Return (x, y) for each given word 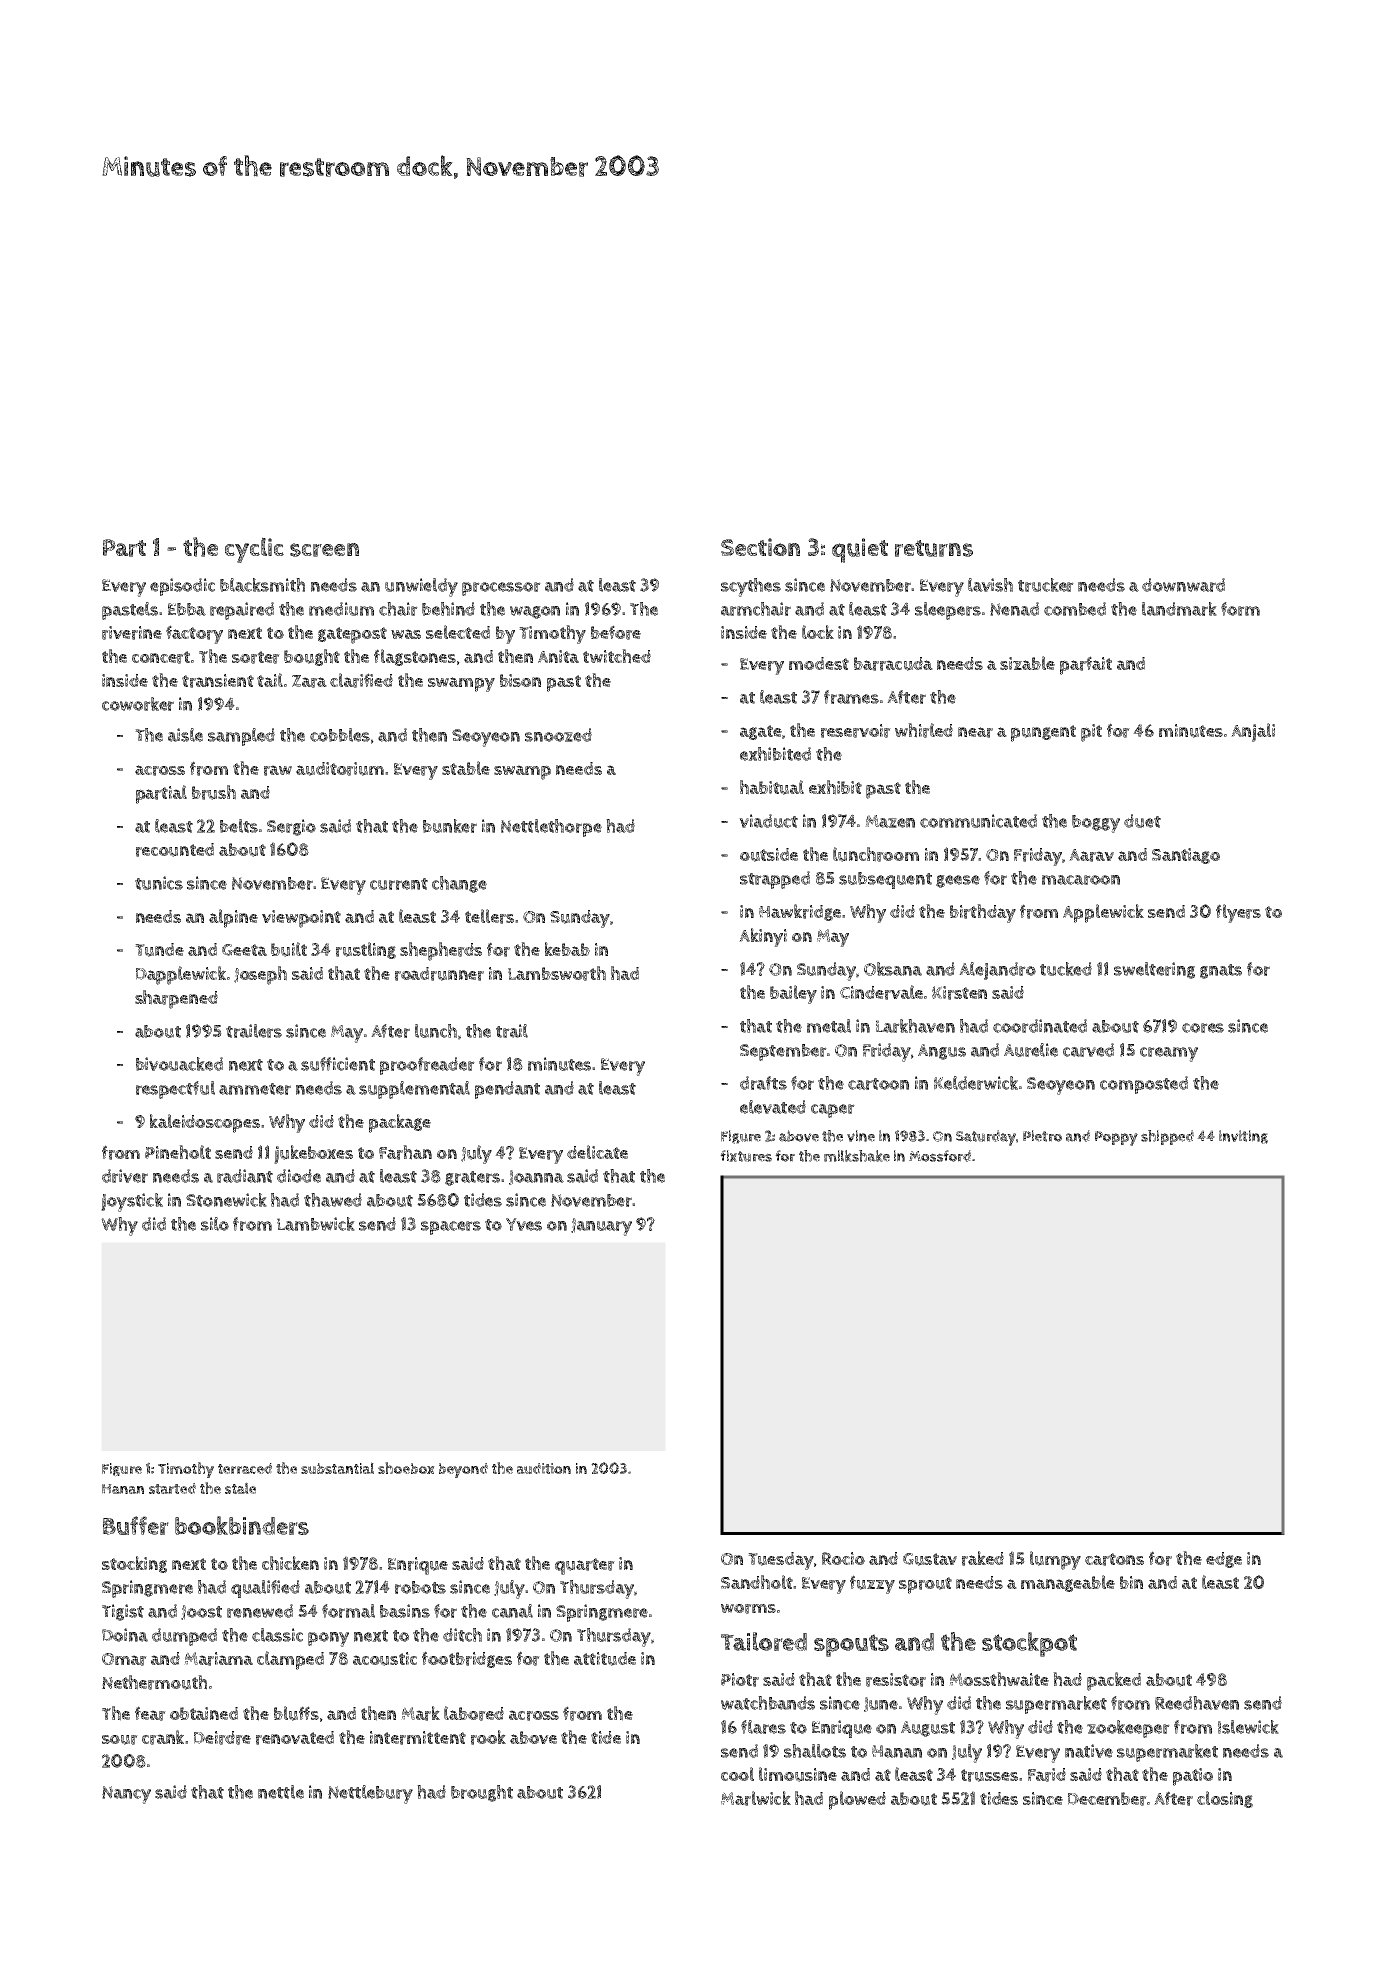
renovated (295, 1738)
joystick (132, 1202)
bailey (793, 994)
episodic (182, 587)
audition (544, 1468)
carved (1088, 1050)
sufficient (338, 1064)
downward (1183, 585)
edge (1224, 1560)
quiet (860, 550)
